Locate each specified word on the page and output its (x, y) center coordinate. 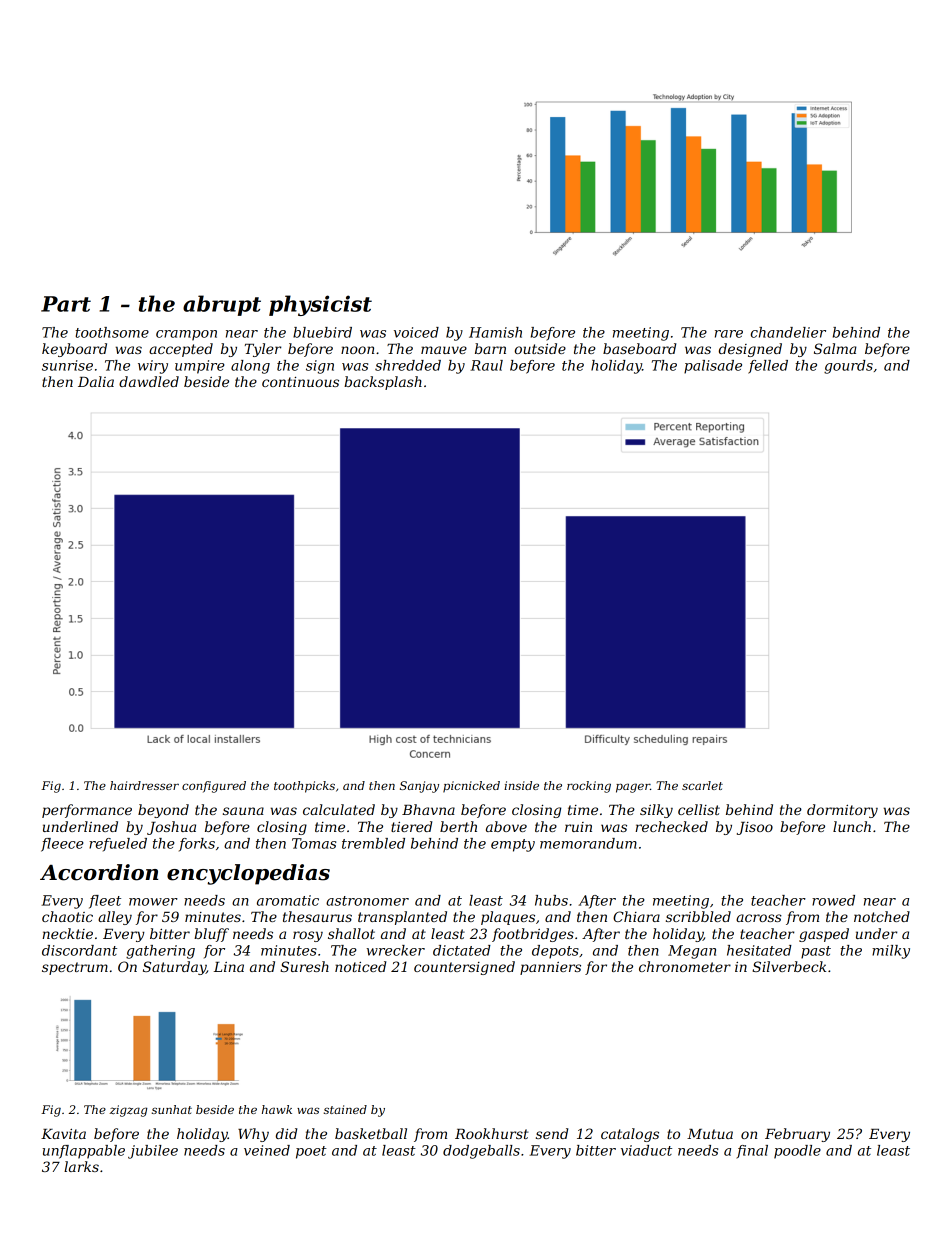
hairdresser (144, 785)
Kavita (63, 1134)
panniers (550, 968)
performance (87, 811)
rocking (589, 787)
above (506, 826)
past (816, 952)
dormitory (842, 811)
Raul (486, 365)
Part (66, 304)
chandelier (788, 332)
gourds (848, 367)
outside (540, 348)
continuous (300, 382)
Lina (229, 967)
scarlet (702, 785)
